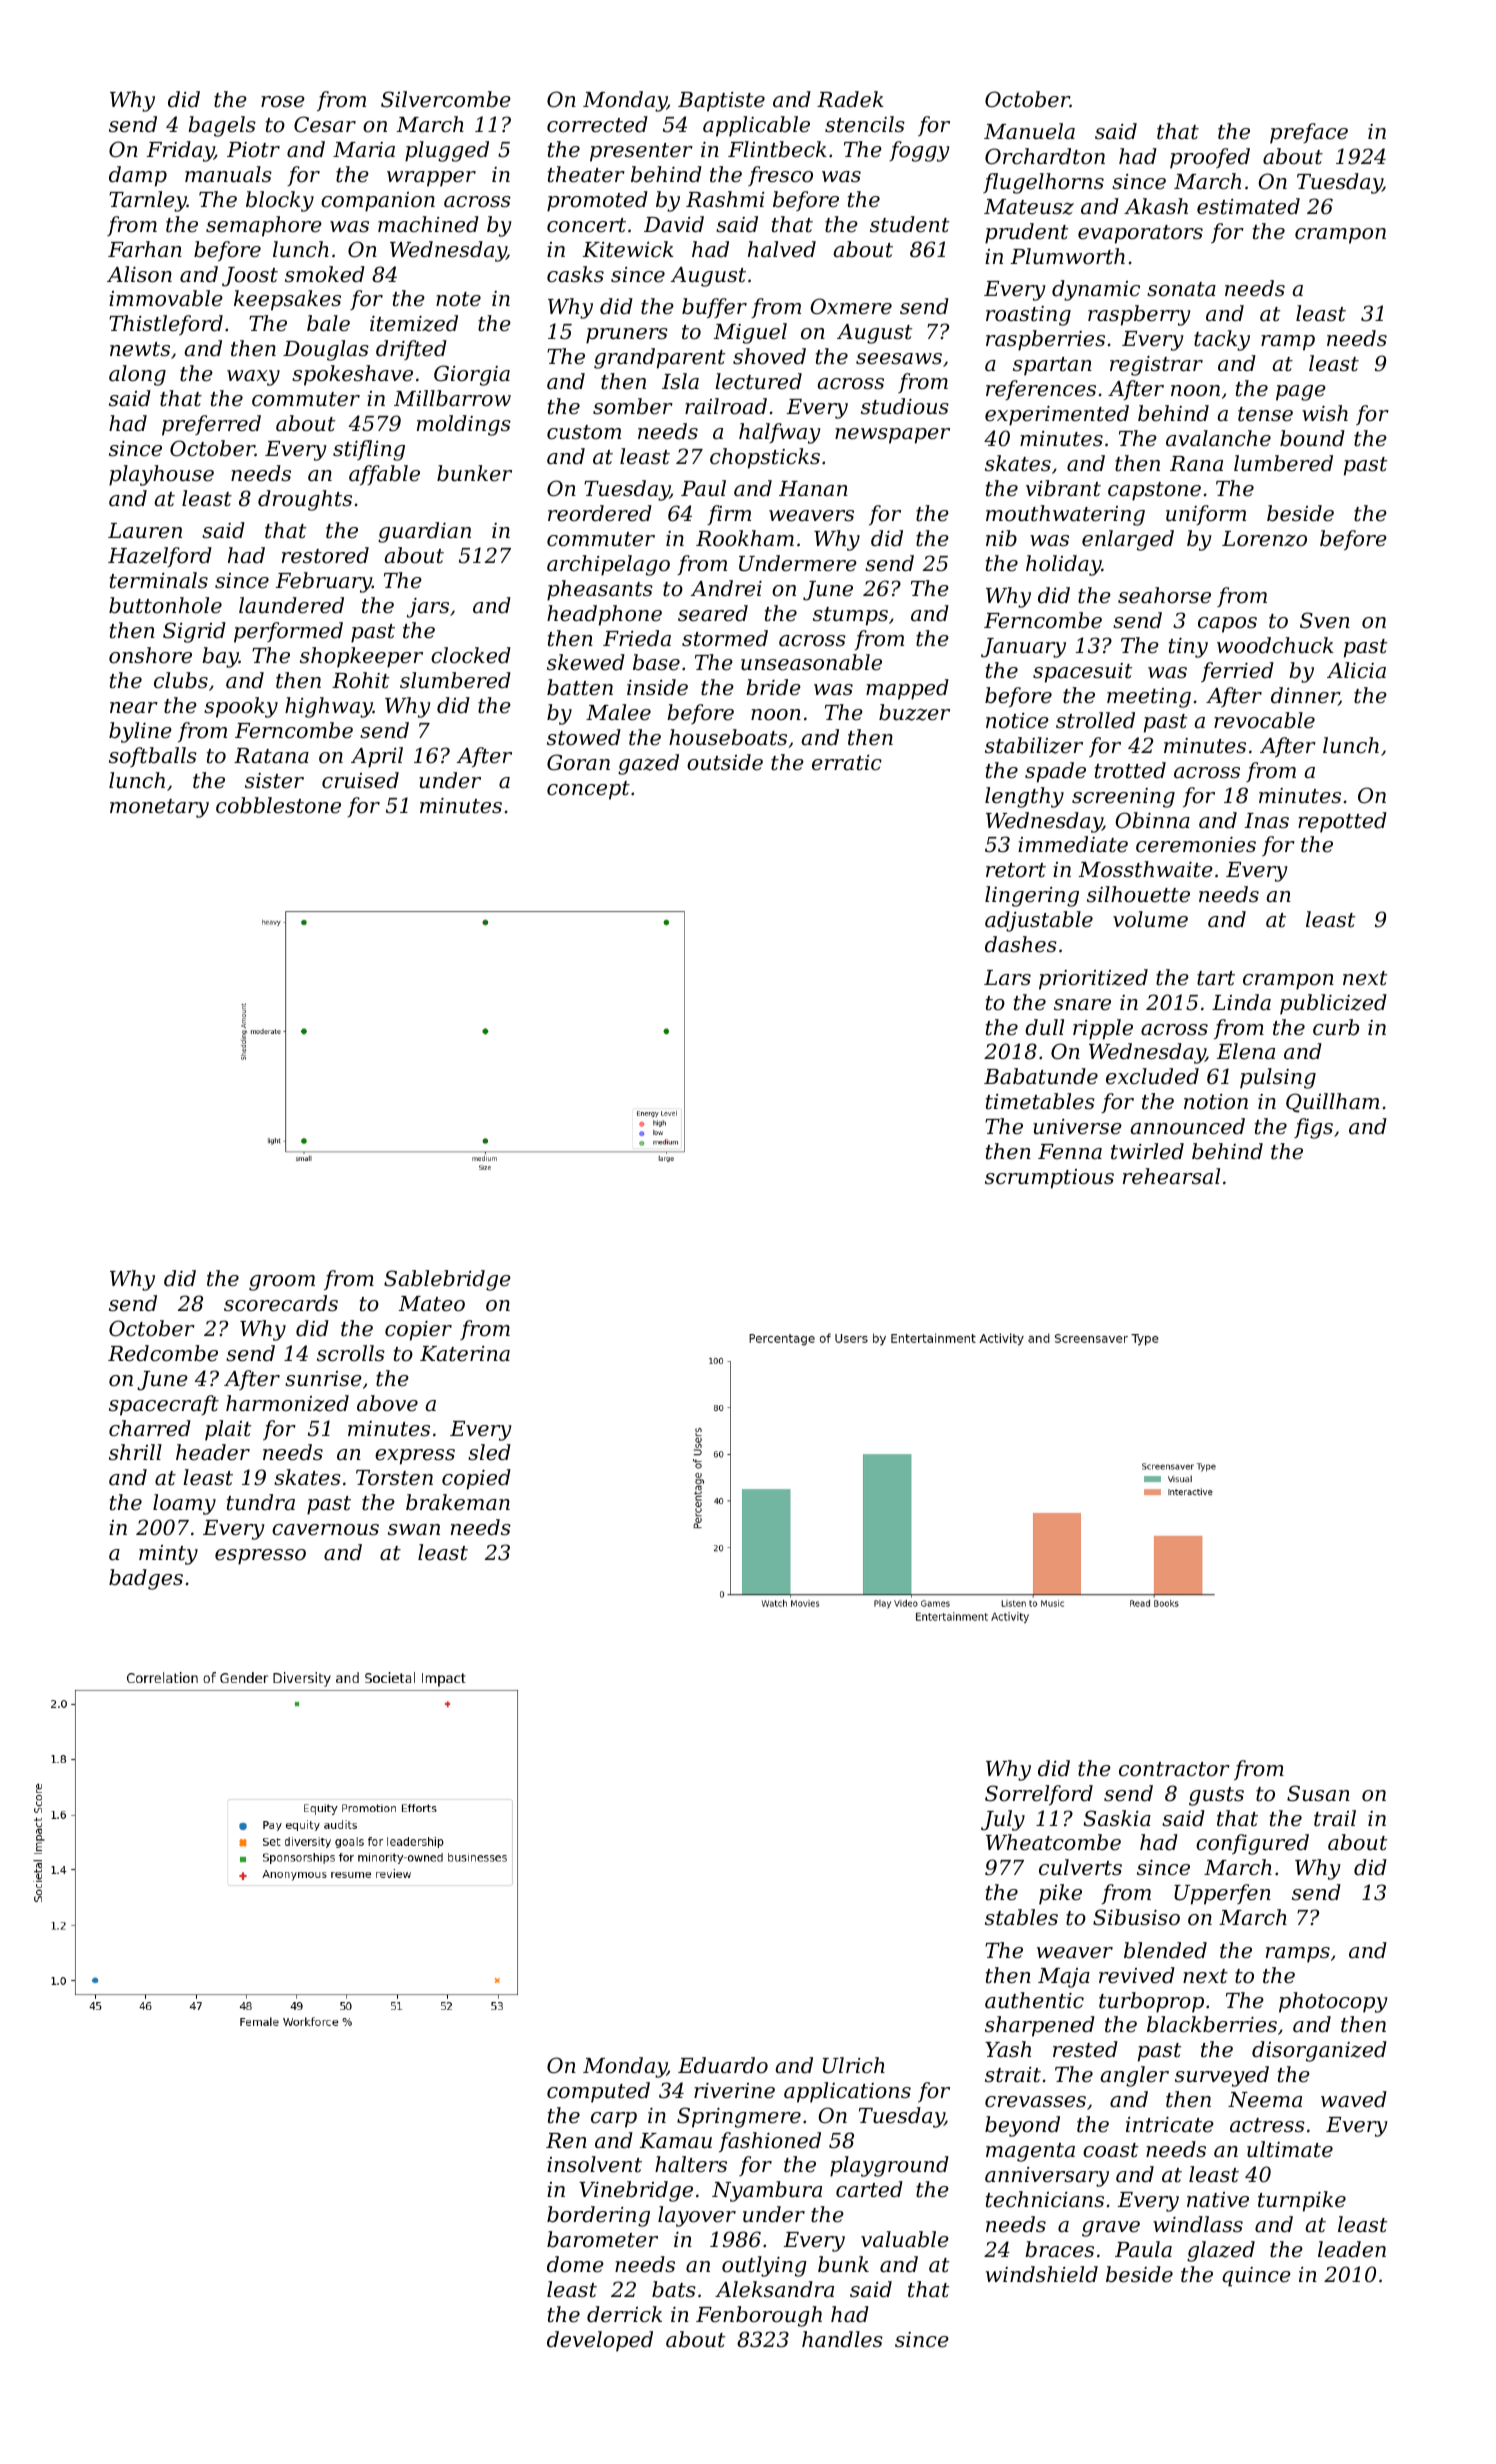  Describe the element at coordinates (1156, 366) in the screenshot. I see `registrar` at that location.
